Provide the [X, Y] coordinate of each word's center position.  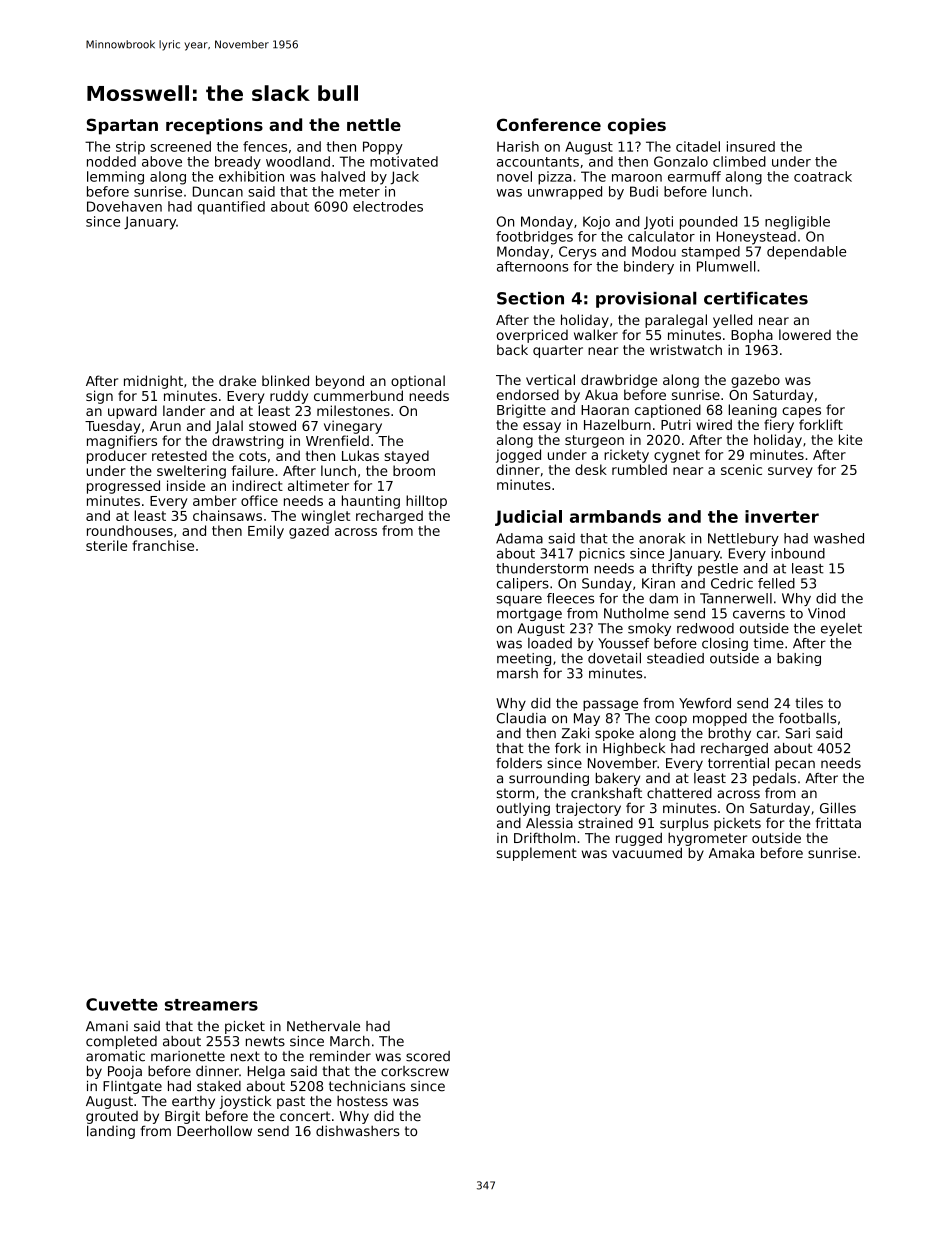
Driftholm [545, 838]
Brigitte [521, 411]
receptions [214, 126]
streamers [211, 1005]
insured [751, 146]
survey [790, 472]
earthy [193, 1102]
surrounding [549, 779]
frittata [838, 823]
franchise [163, 545]
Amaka [731, 852]
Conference [549, 124]
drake [237, 380]
